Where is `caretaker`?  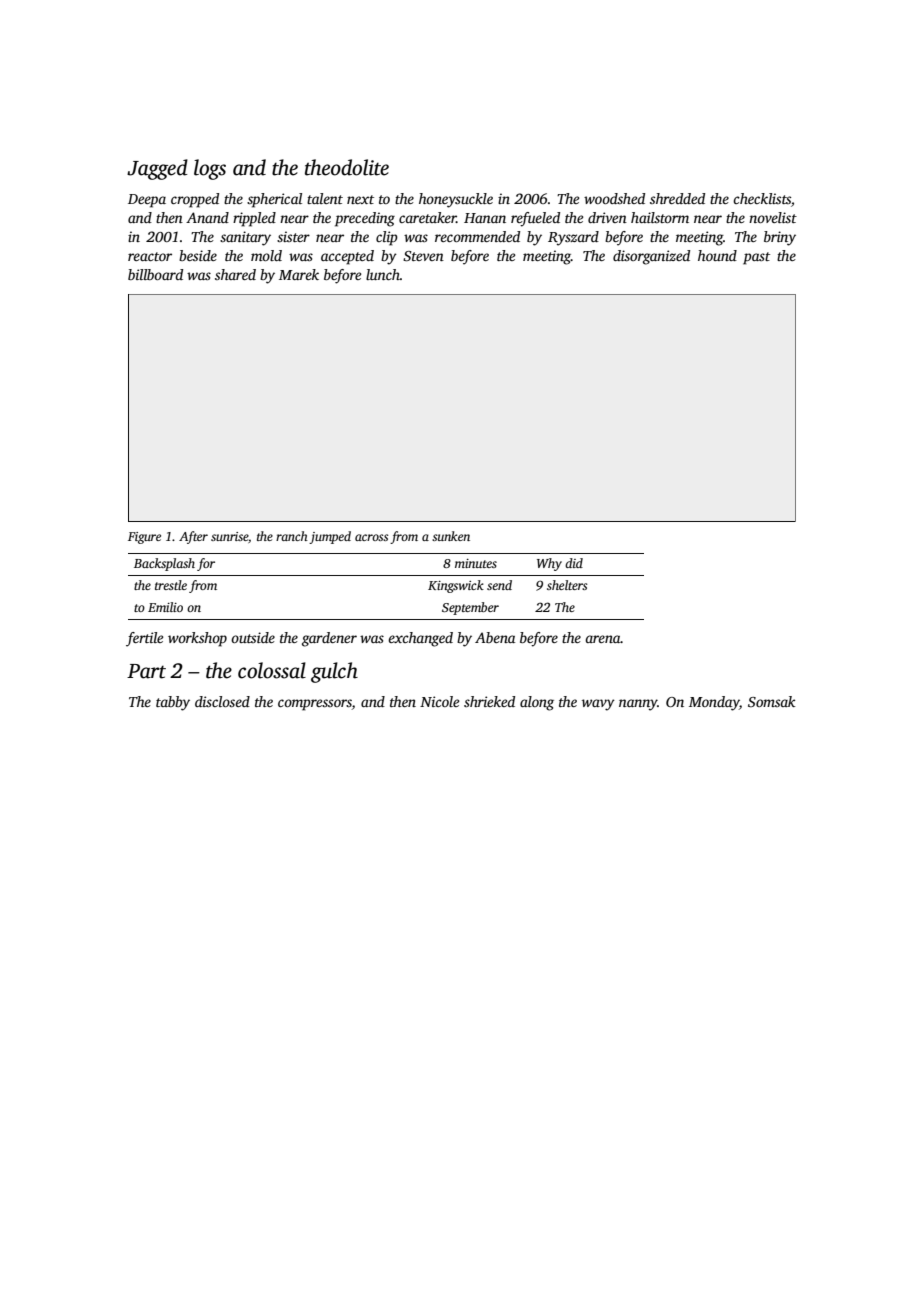
caretaker is located at coordinates (428, 217).
